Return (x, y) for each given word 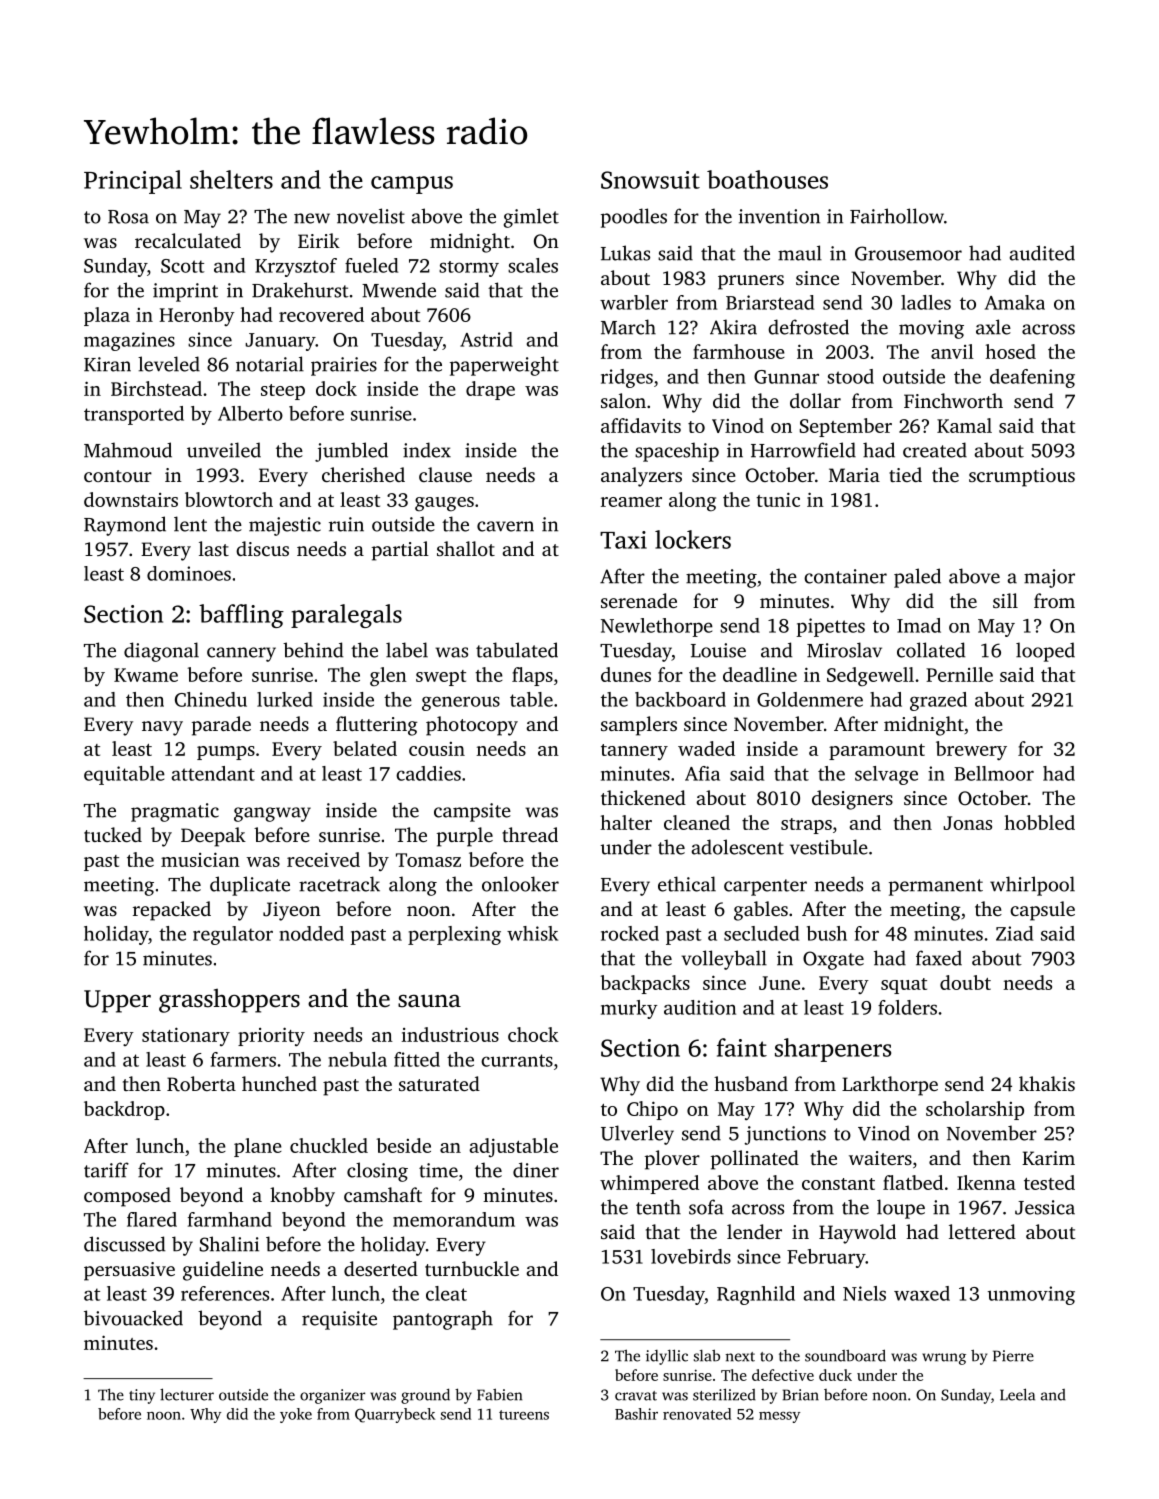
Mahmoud (128, 450)
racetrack (339, 884)
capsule (1042, 911)
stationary (186, 1036)
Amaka (1015, 302)
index (427, 450)
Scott (182, 266)
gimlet (531, 218)
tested (1049, 1182)
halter (626, 822)
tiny (142, 1396)
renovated (697, 1414)
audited (1042, 253)
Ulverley (637, 1135)
